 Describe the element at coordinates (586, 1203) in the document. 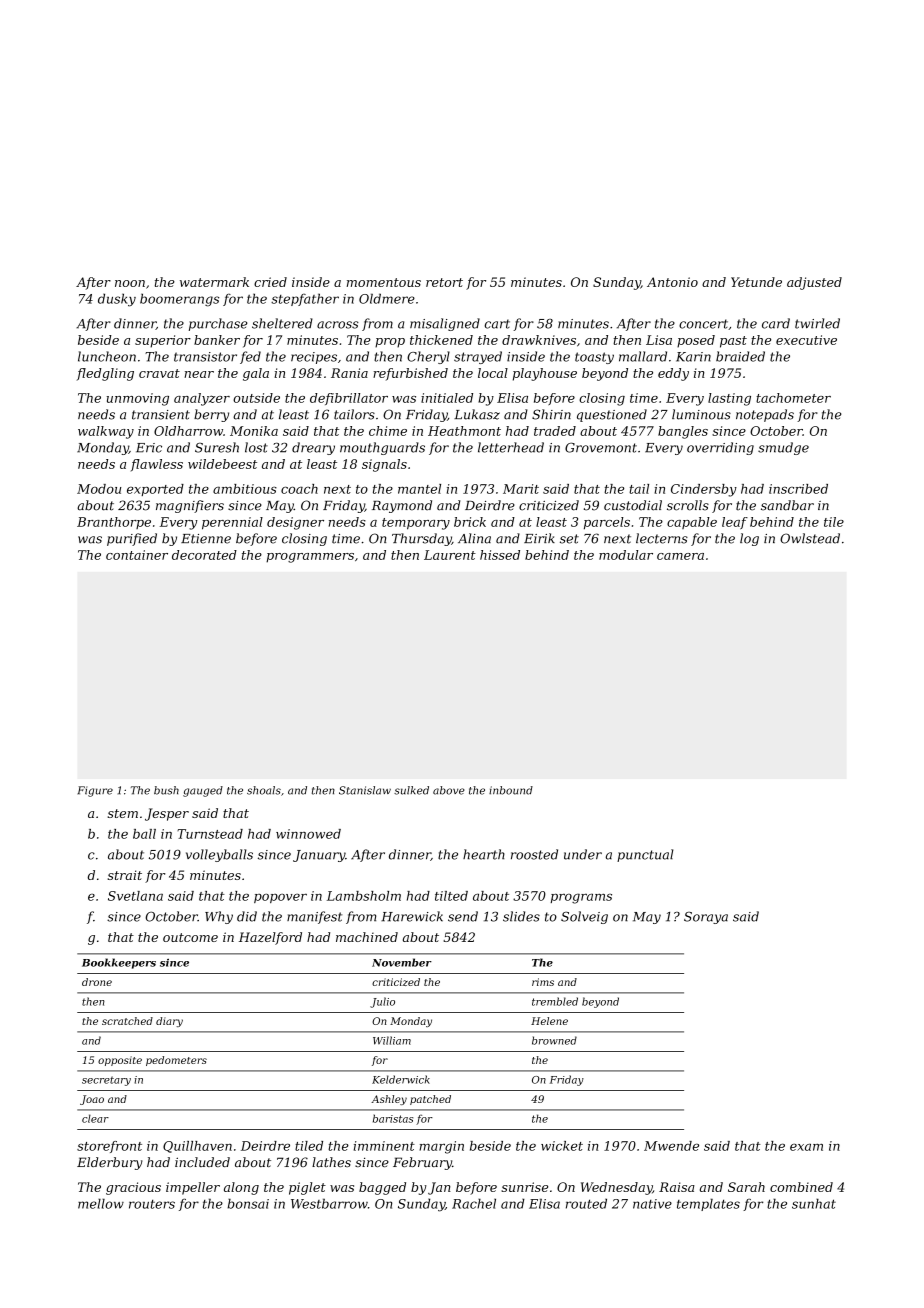

I see `routed` at that location.
